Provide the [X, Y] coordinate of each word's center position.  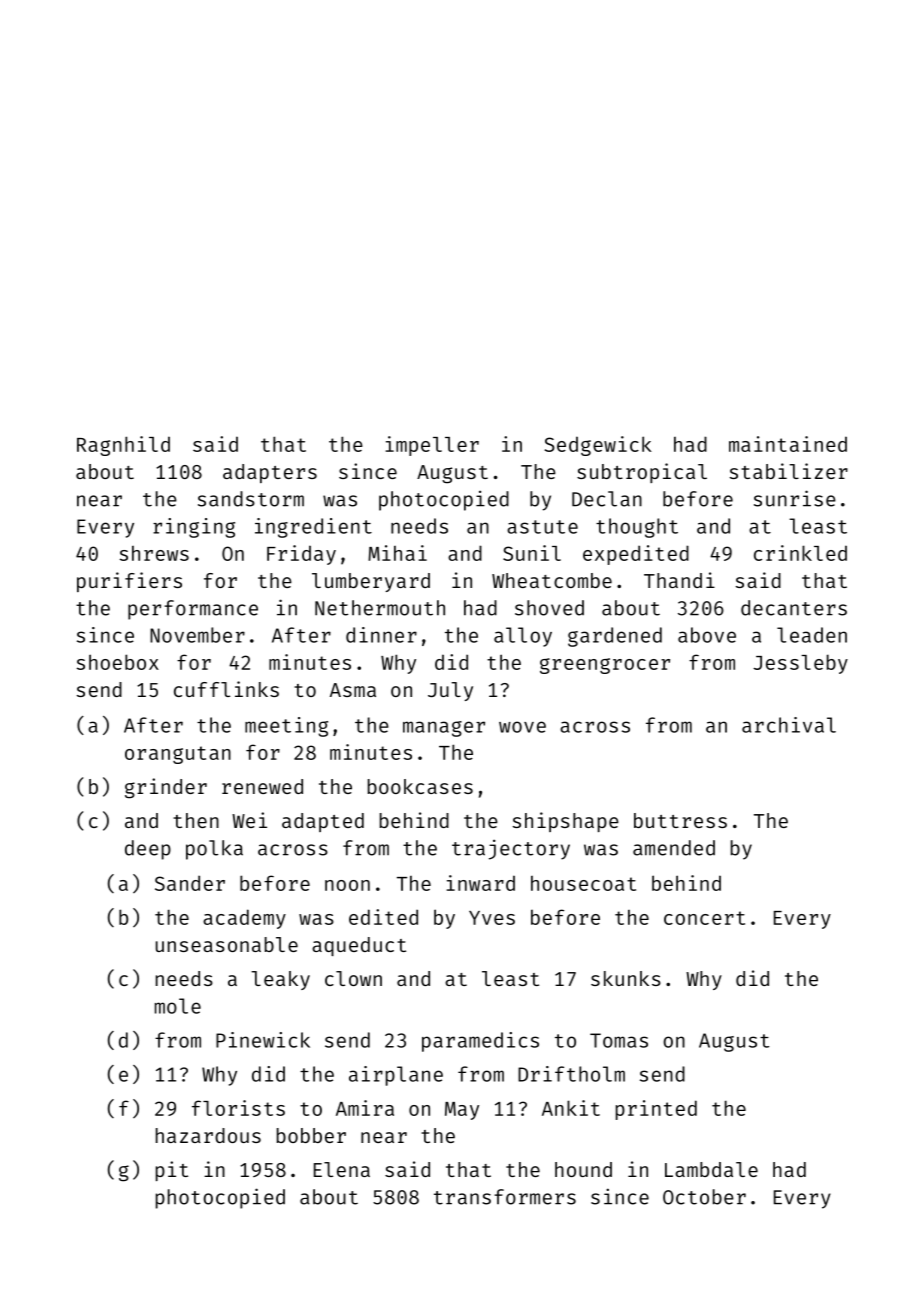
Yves [492, 918]
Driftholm [571, 1074]
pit [172, 1171]
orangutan [178, 755]
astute [542, 527]
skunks [626, 978]
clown [353, 978]
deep [148, 850]
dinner [381, 635]
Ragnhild [123, 446]
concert [704, 918]
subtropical [642, 473]
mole [178, 1006]
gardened [615, 637]
